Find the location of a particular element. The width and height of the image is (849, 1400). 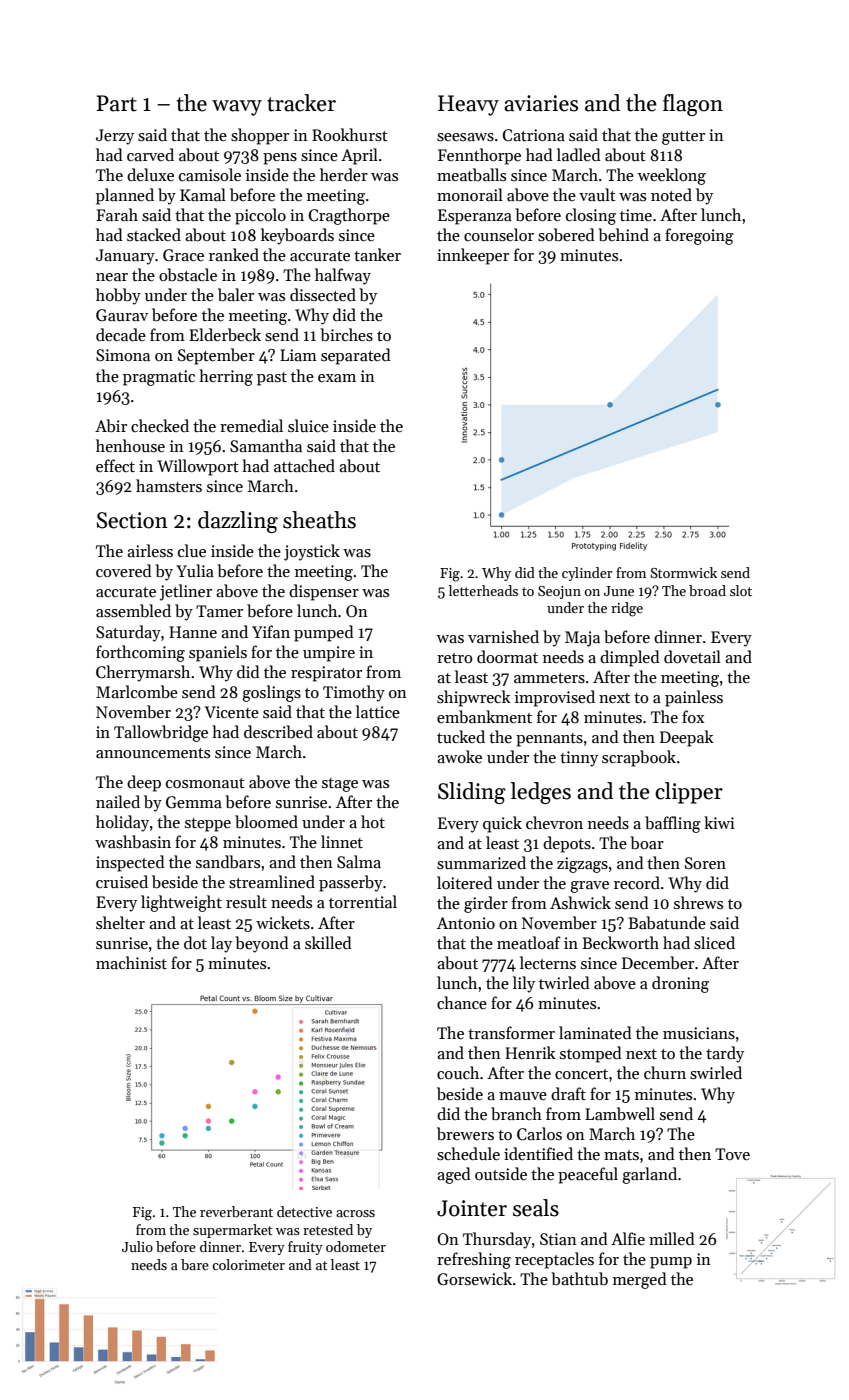

refreshing is located at coordinates (474, 1260).
